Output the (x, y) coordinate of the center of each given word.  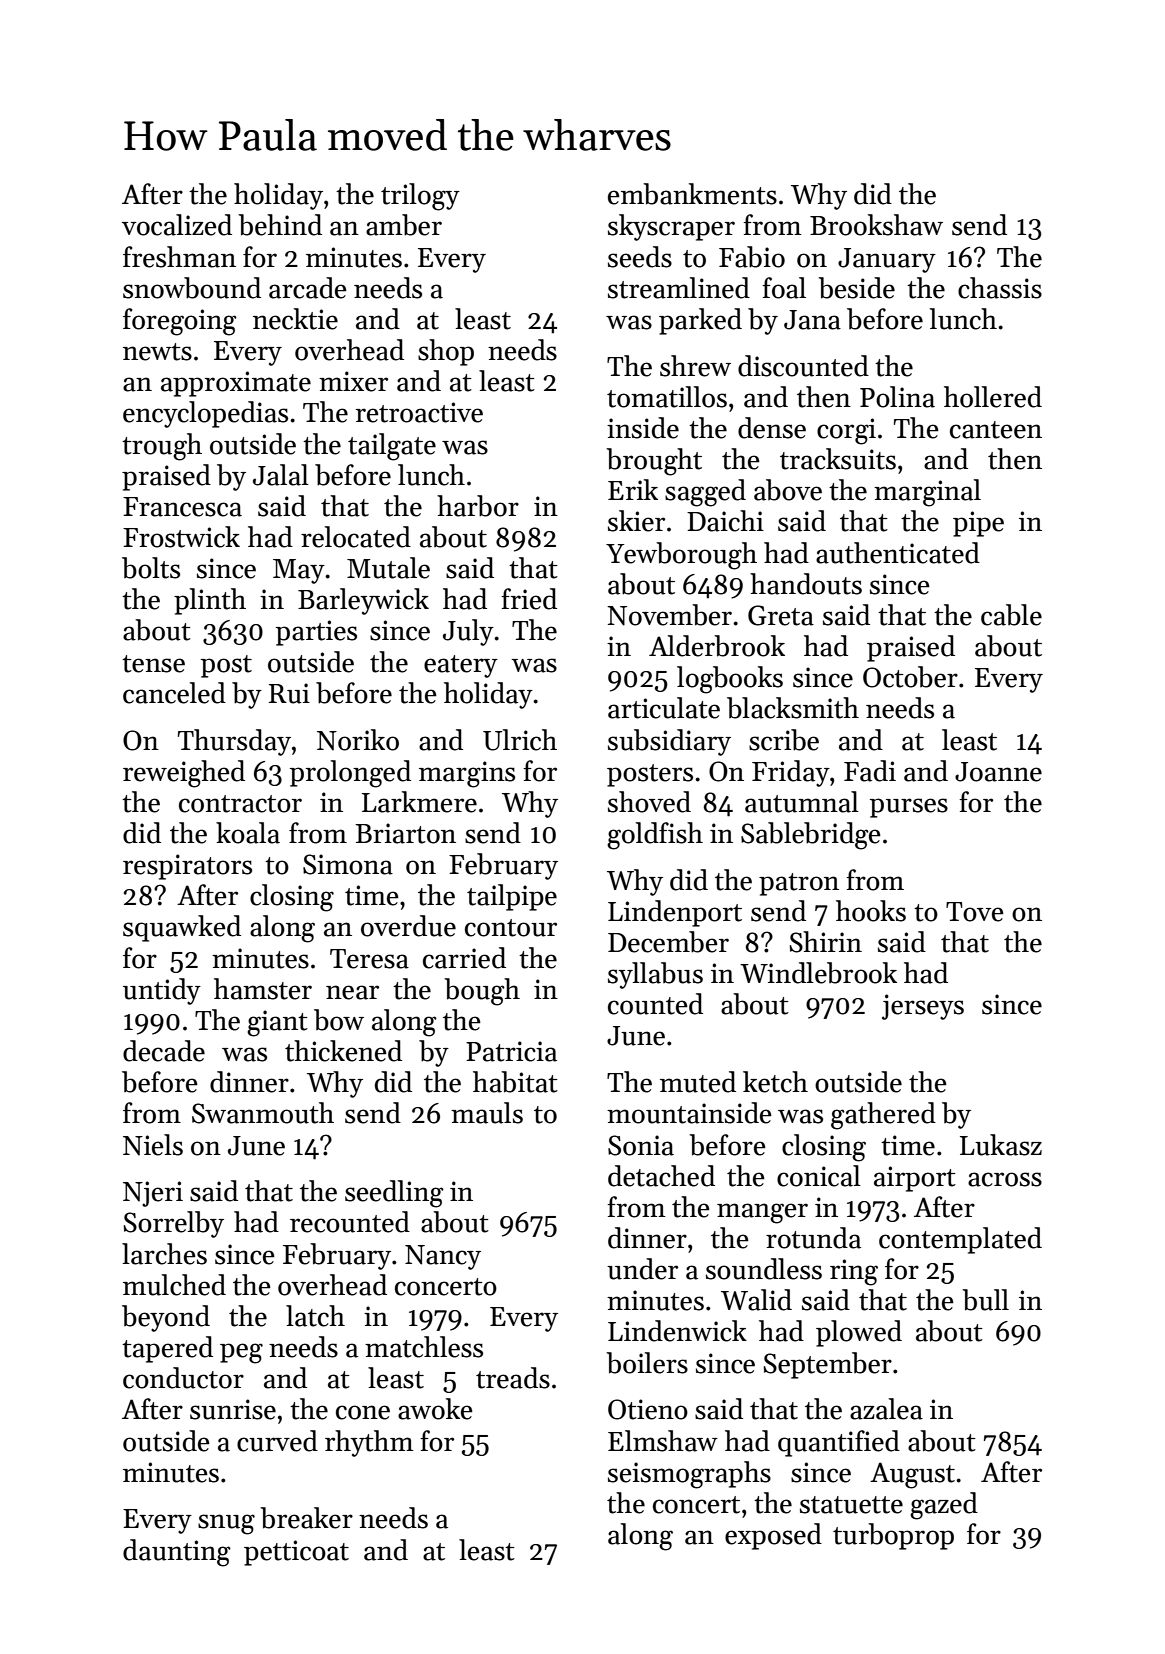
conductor (183, 1378)
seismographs (689, 1475)
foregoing (180, 322)
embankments (692, 194)
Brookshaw (876, 225)
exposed (773, 1536)
